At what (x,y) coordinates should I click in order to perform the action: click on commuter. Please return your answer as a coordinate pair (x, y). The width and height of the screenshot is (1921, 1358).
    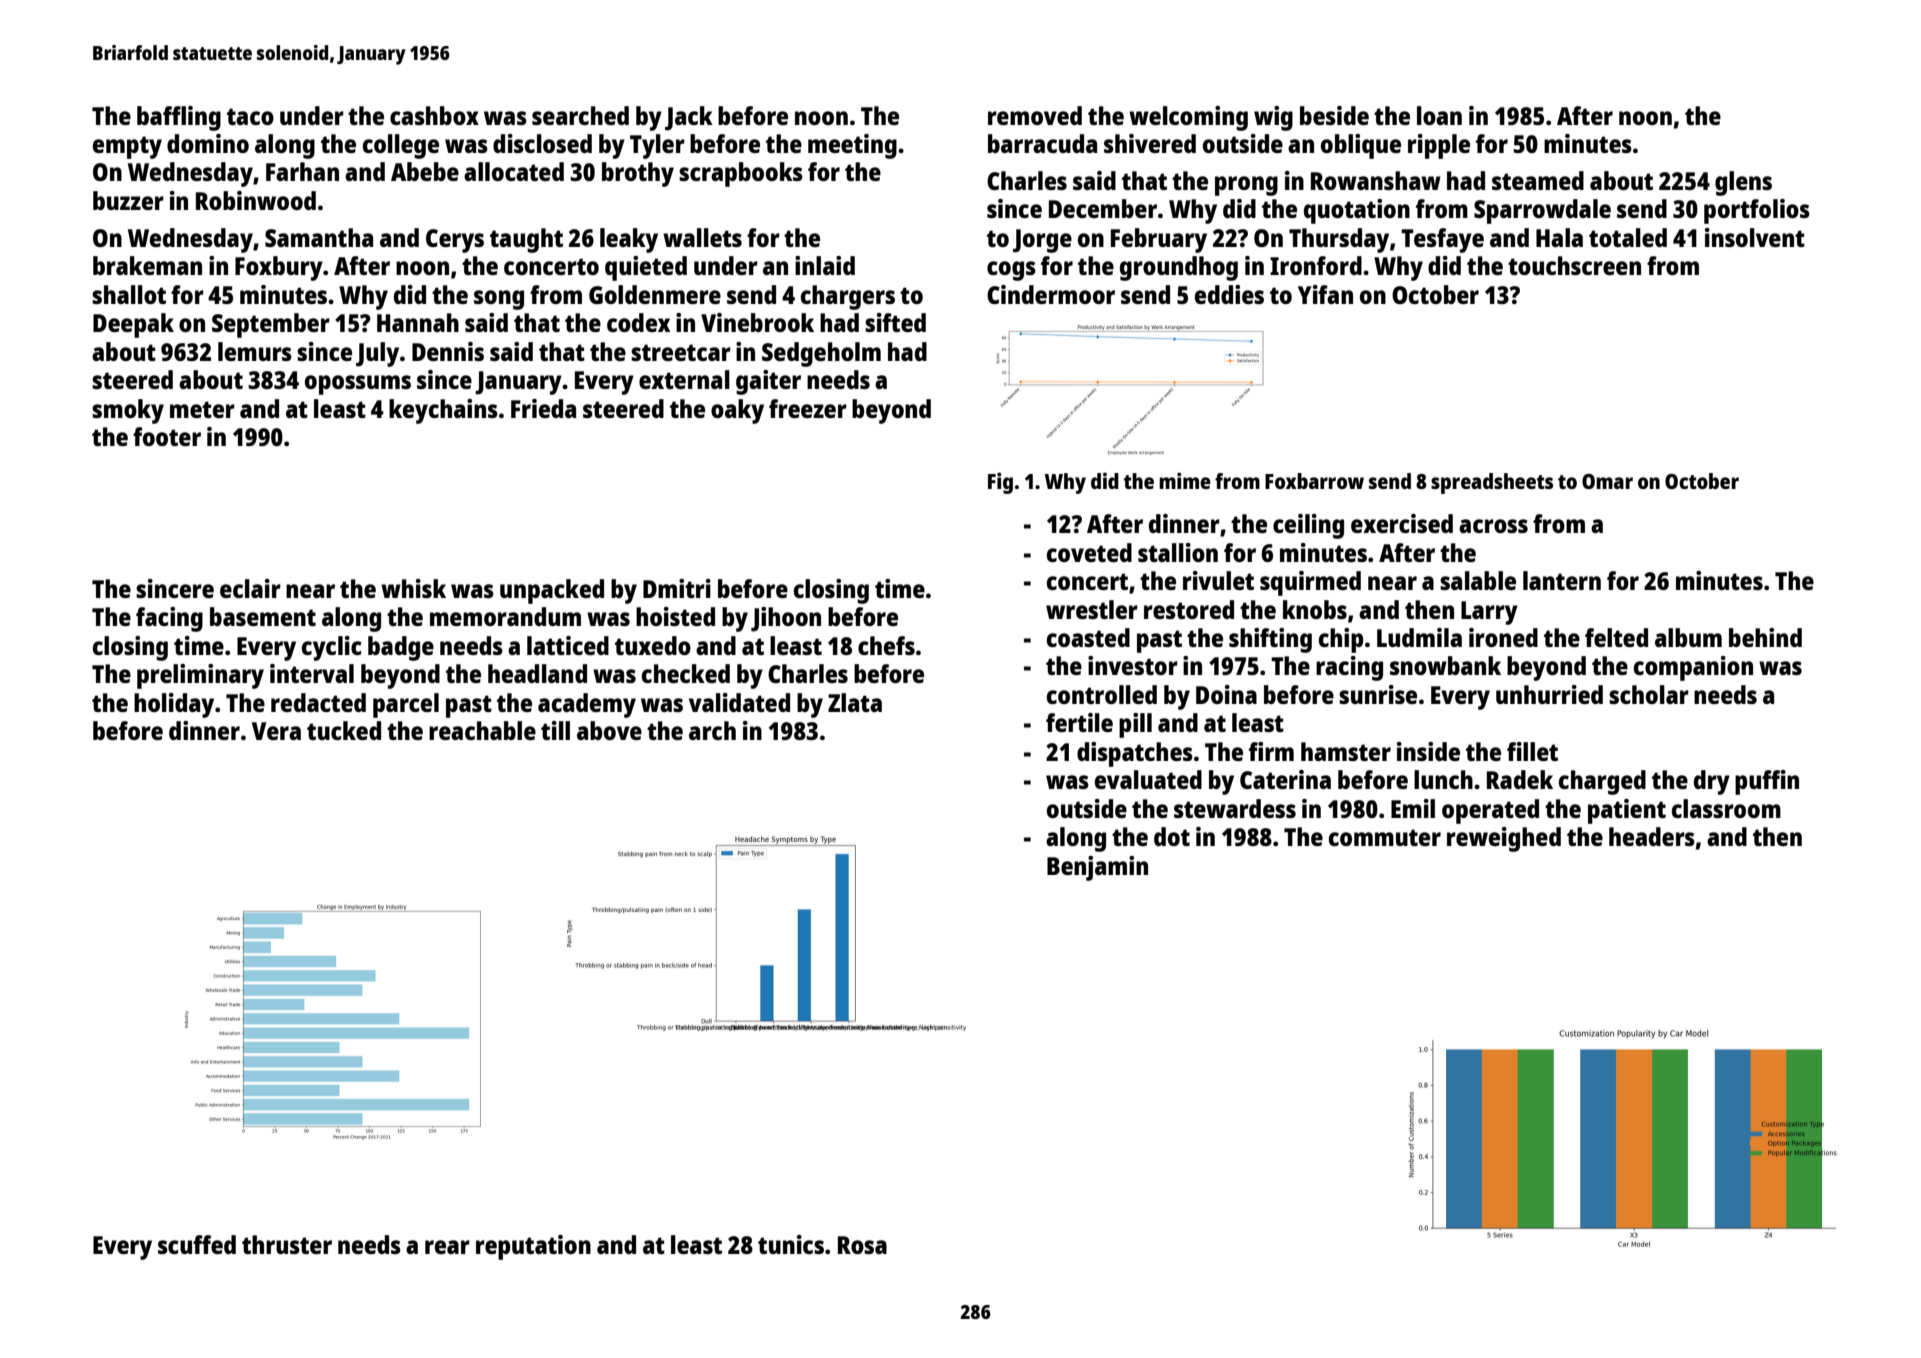
    Looking at the image, I should click on (1385, 837).
